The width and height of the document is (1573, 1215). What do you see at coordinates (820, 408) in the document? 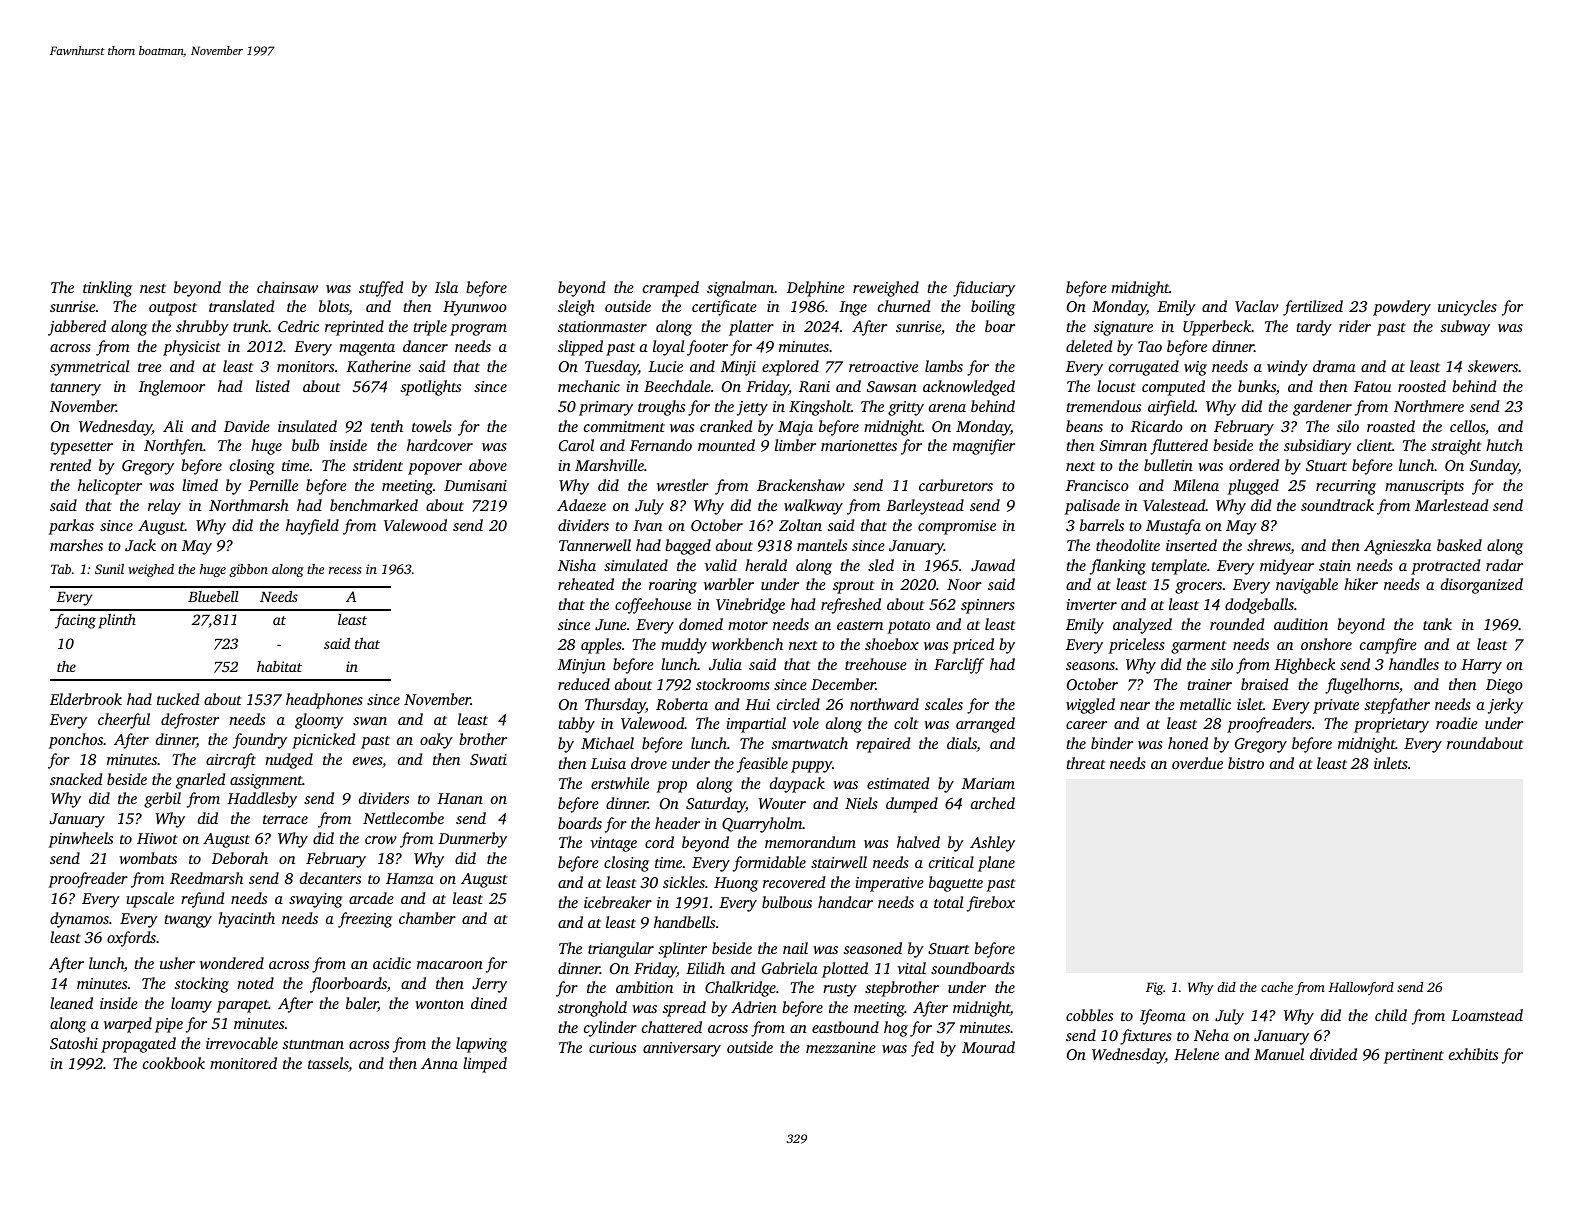
I see `Kingsholt` at bounding box center [820, 408].
